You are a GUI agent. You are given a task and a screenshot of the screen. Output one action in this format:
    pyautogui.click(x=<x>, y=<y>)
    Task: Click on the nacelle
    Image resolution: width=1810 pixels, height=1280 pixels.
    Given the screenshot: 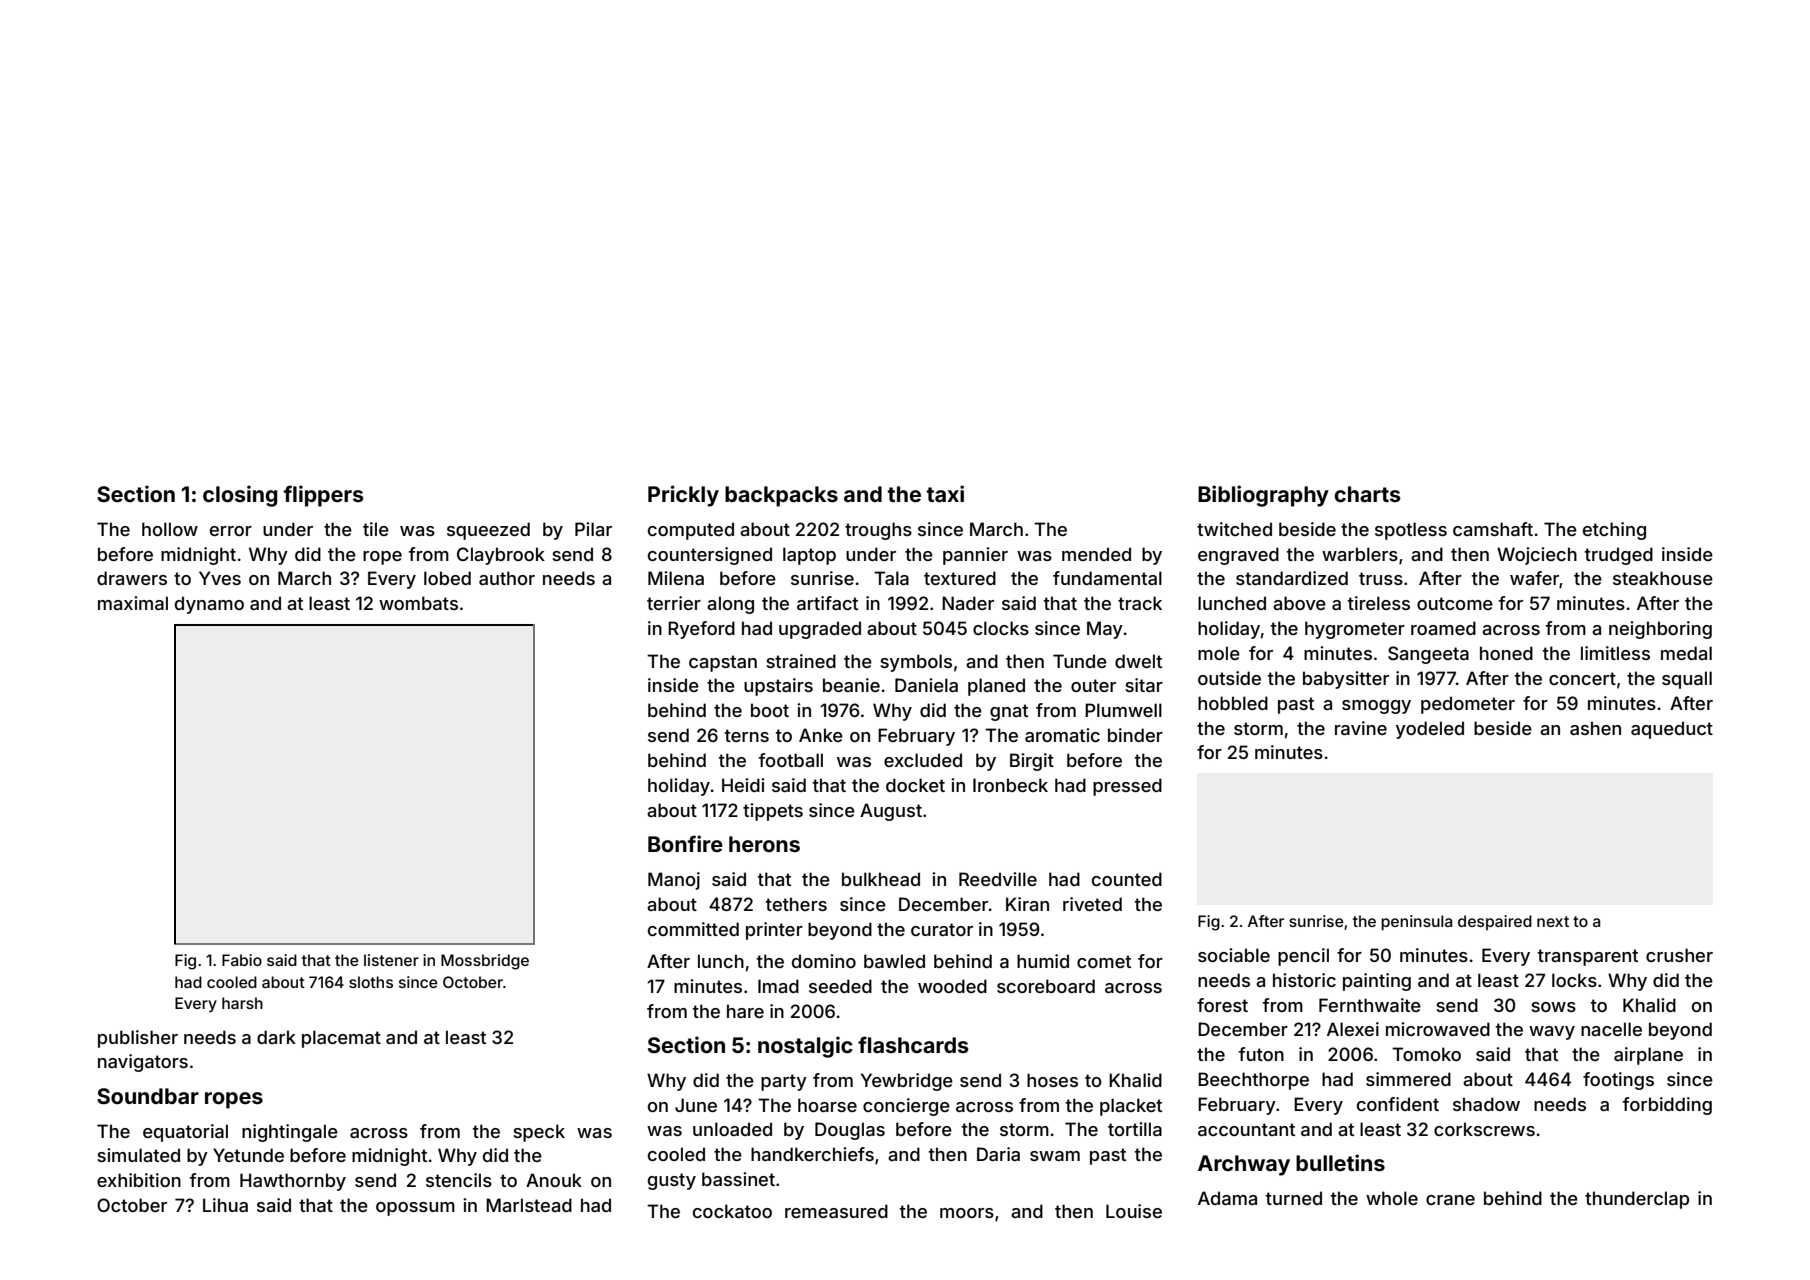 What is the action you would take?
    pyautogui.click(x=1611, y=1029)
